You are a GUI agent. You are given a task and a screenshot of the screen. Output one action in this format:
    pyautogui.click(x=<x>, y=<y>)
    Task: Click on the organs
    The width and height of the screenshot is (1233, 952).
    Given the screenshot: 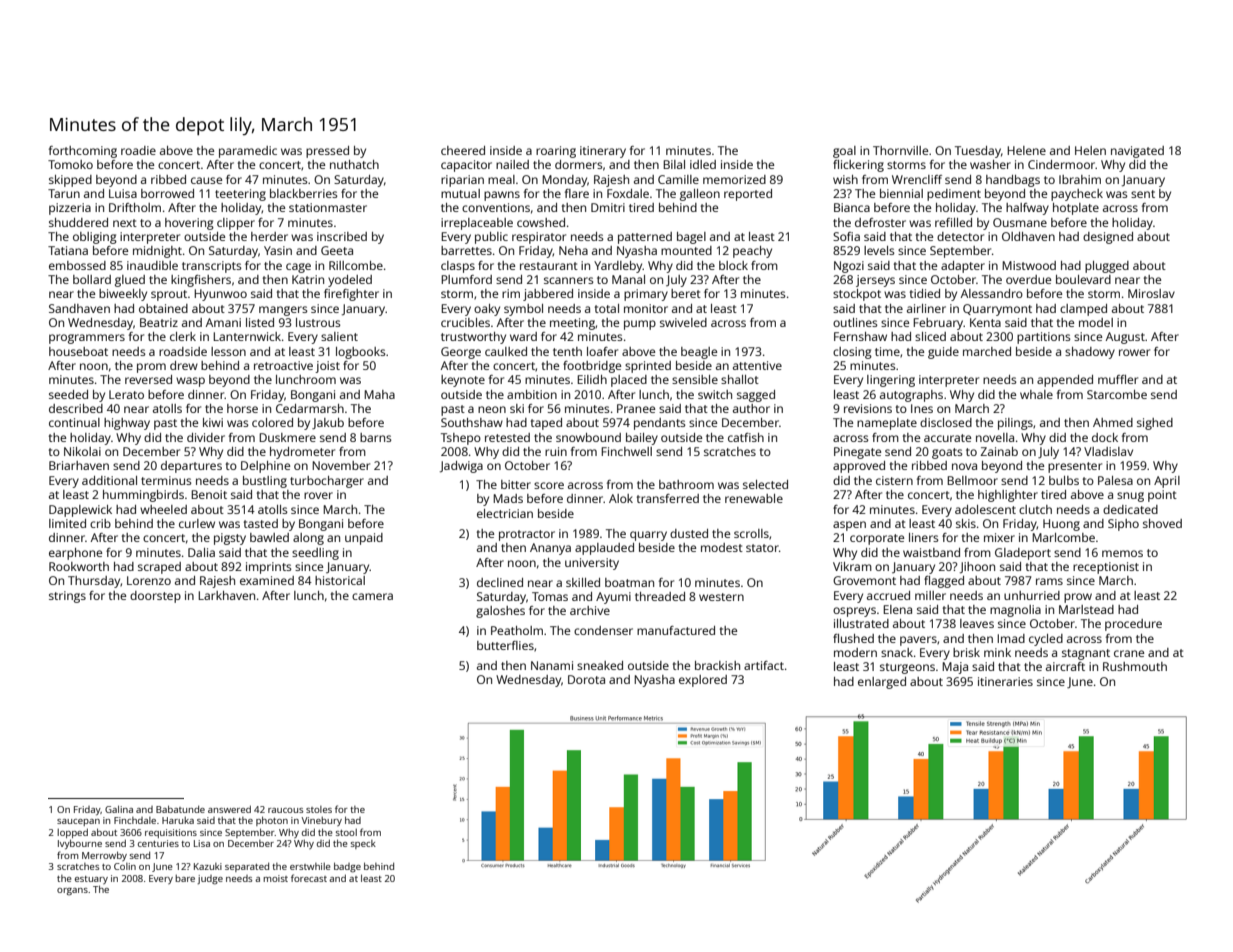 What is the action you would take?
    pyautogui.click(x=72, y=892)
